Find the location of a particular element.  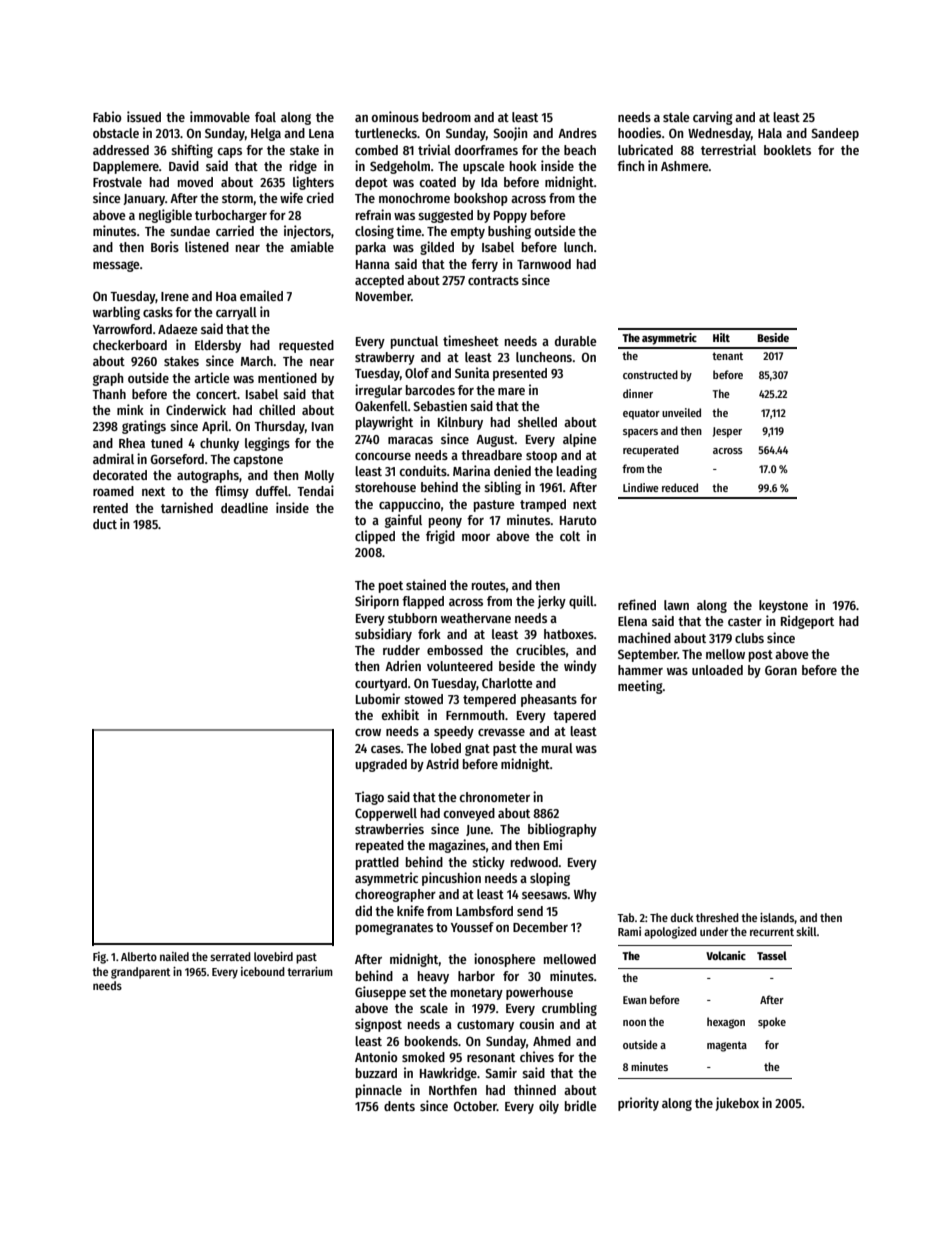

Sandeep is located at coordinates (835, 134).
